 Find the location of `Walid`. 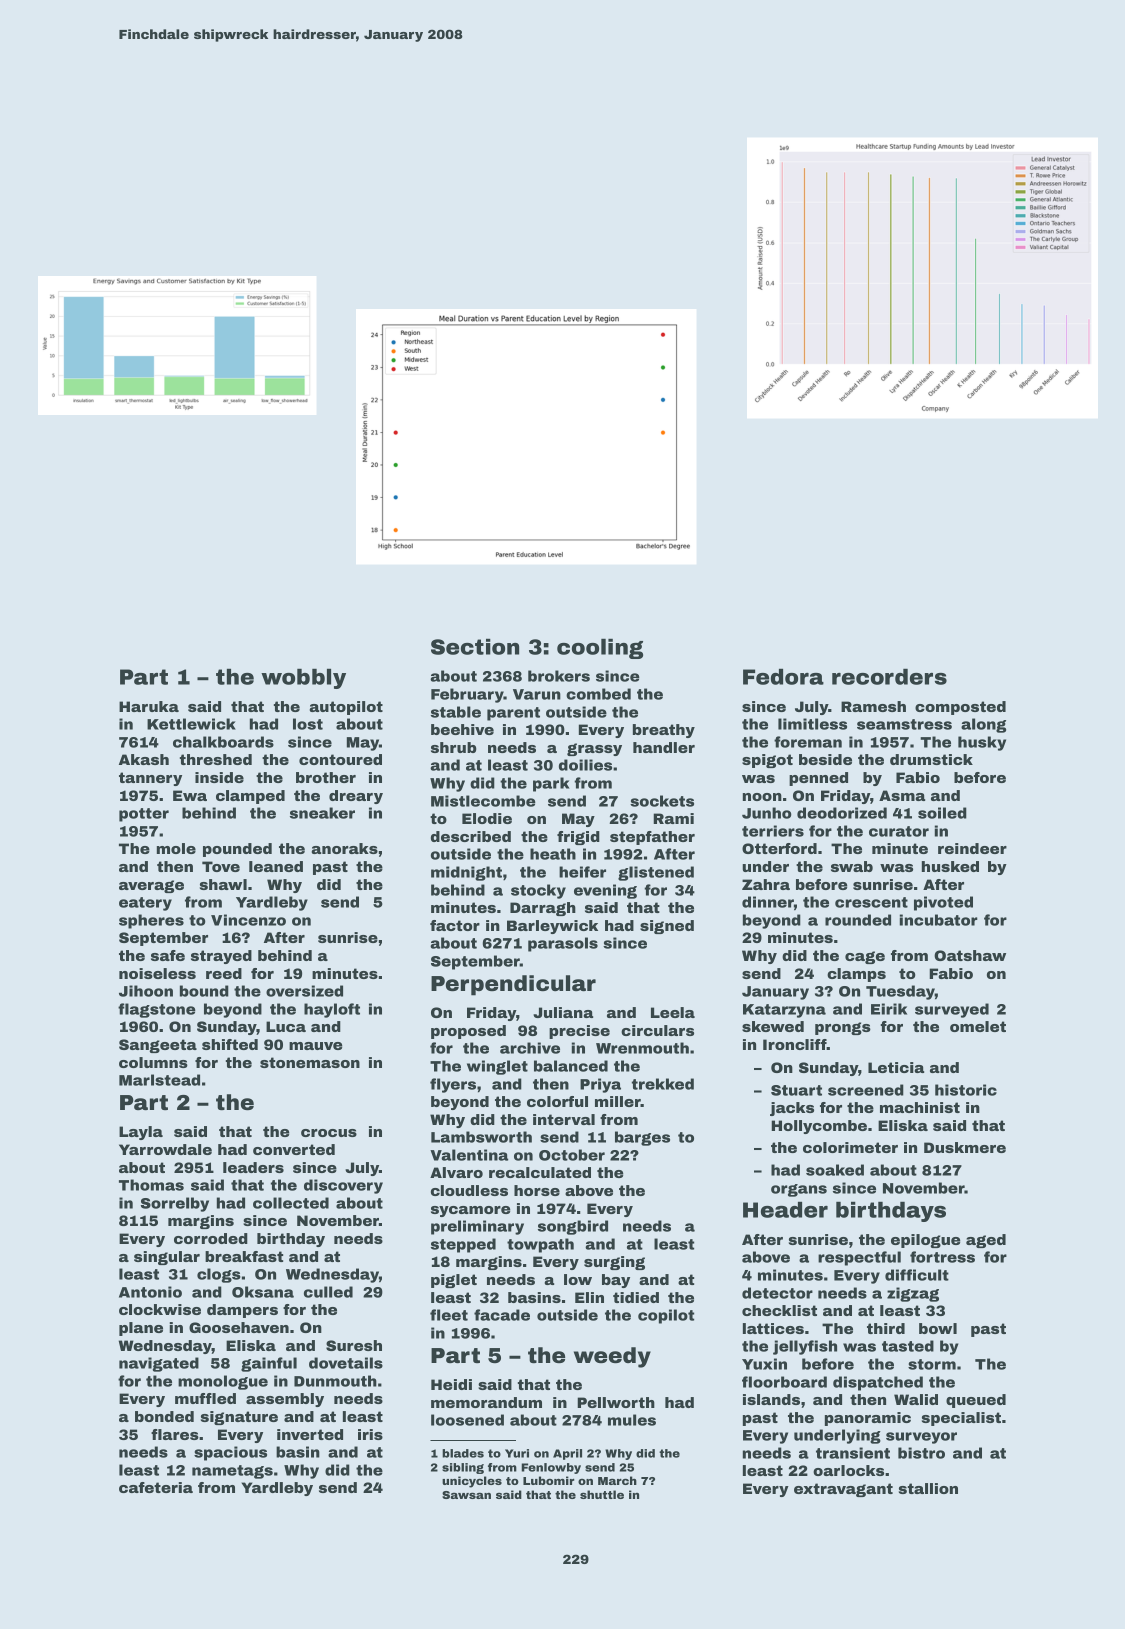

Walid is located at coordinates (916, 1399).
